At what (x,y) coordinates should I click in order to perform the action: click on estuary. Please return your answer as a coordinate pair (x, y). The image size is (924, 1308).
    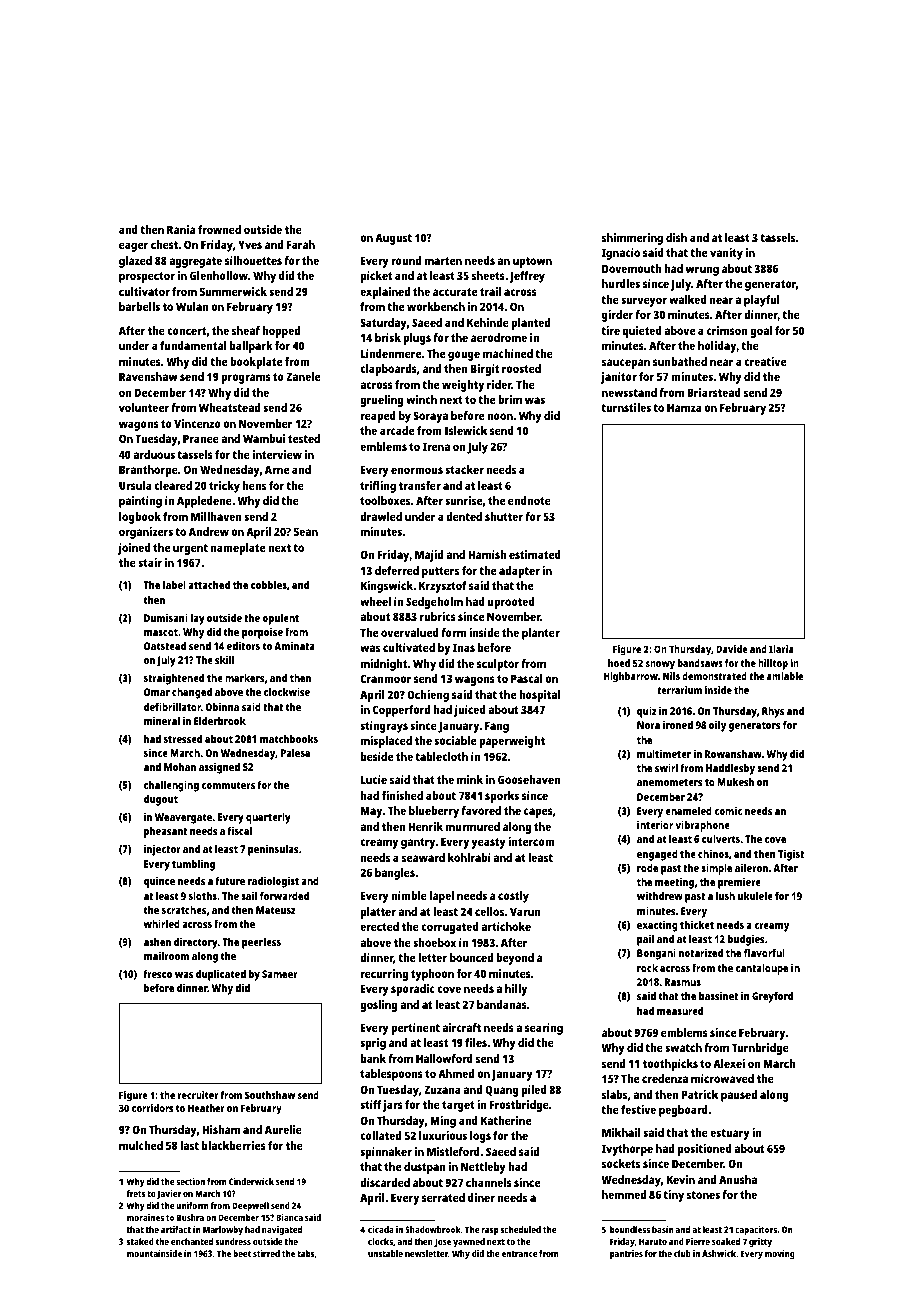
    Looking at the image, I should click on (730, 1134).
